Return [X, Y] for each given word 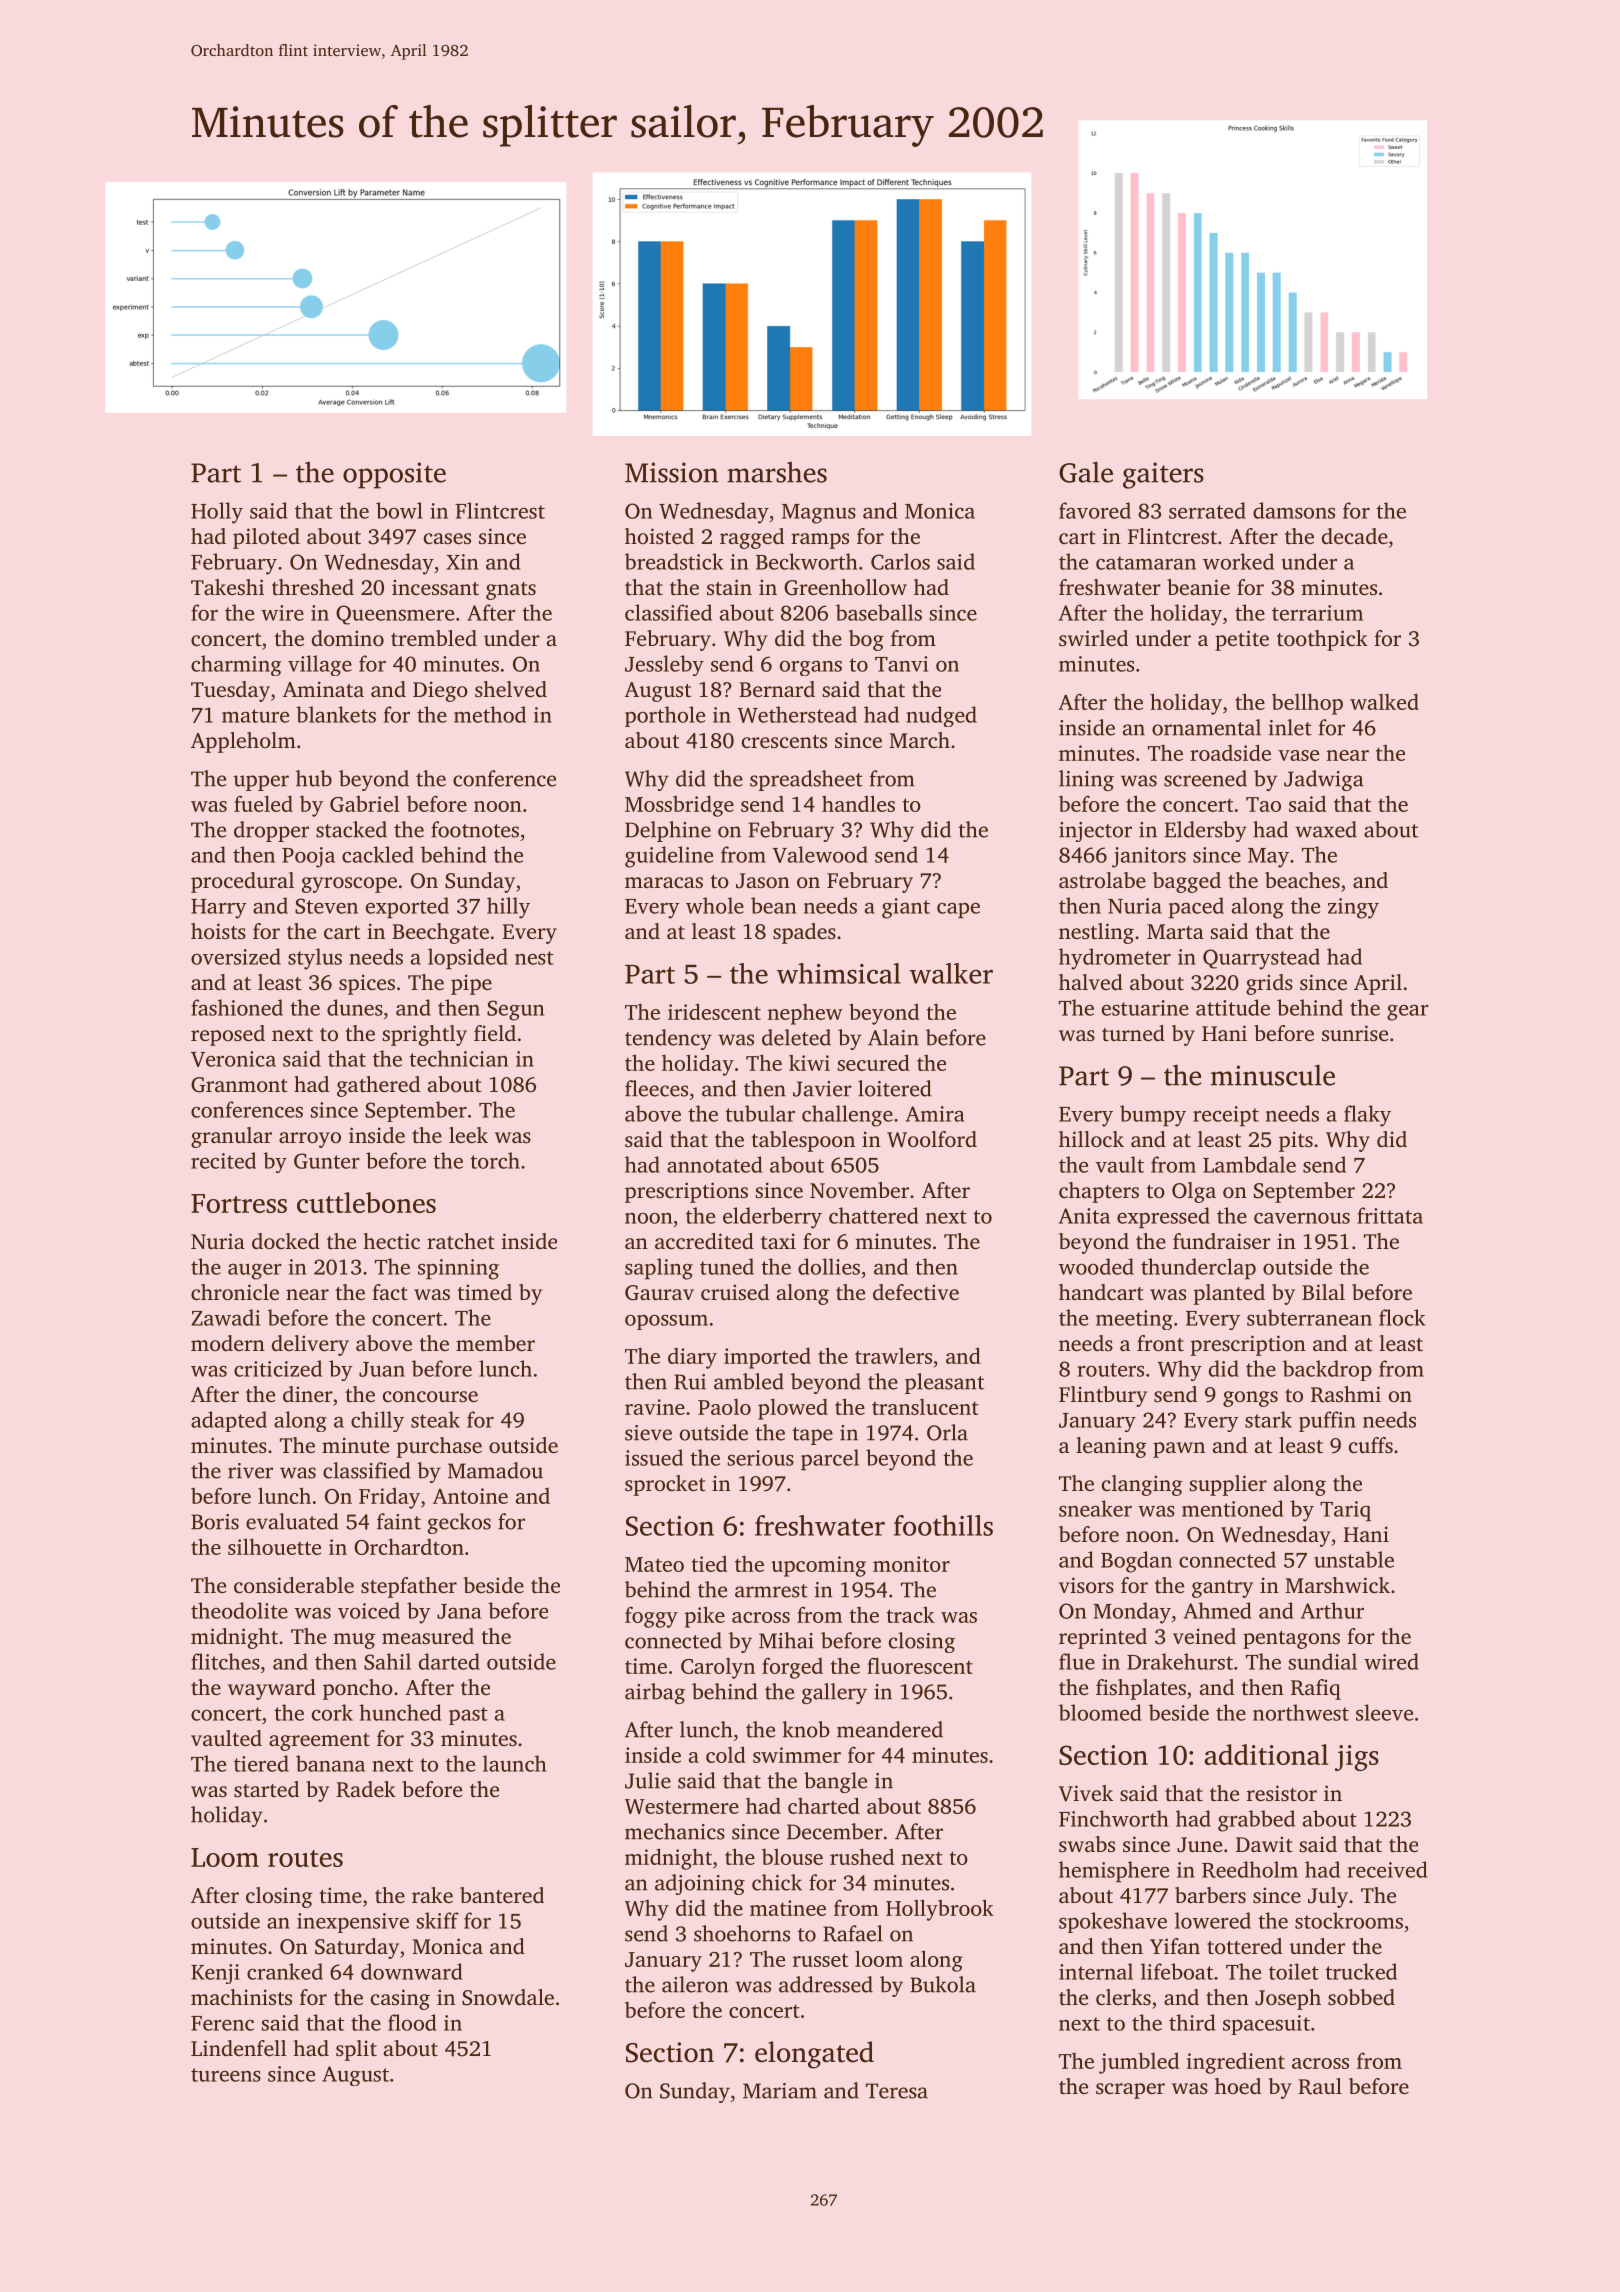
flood [412, 2022]
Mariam [780, 2091]
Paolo [724, 1407]
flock [1402, 1317]
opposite [394, 475]
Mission [671, 472]
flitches [225, 1661]
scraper [1130, 2091]
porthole [665, 716]
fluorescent [920, 1665]
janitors [1149, 857]
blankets [336, 714]
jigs [1357, 1758]
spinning [458, 1269]
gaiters [1163, 475]
